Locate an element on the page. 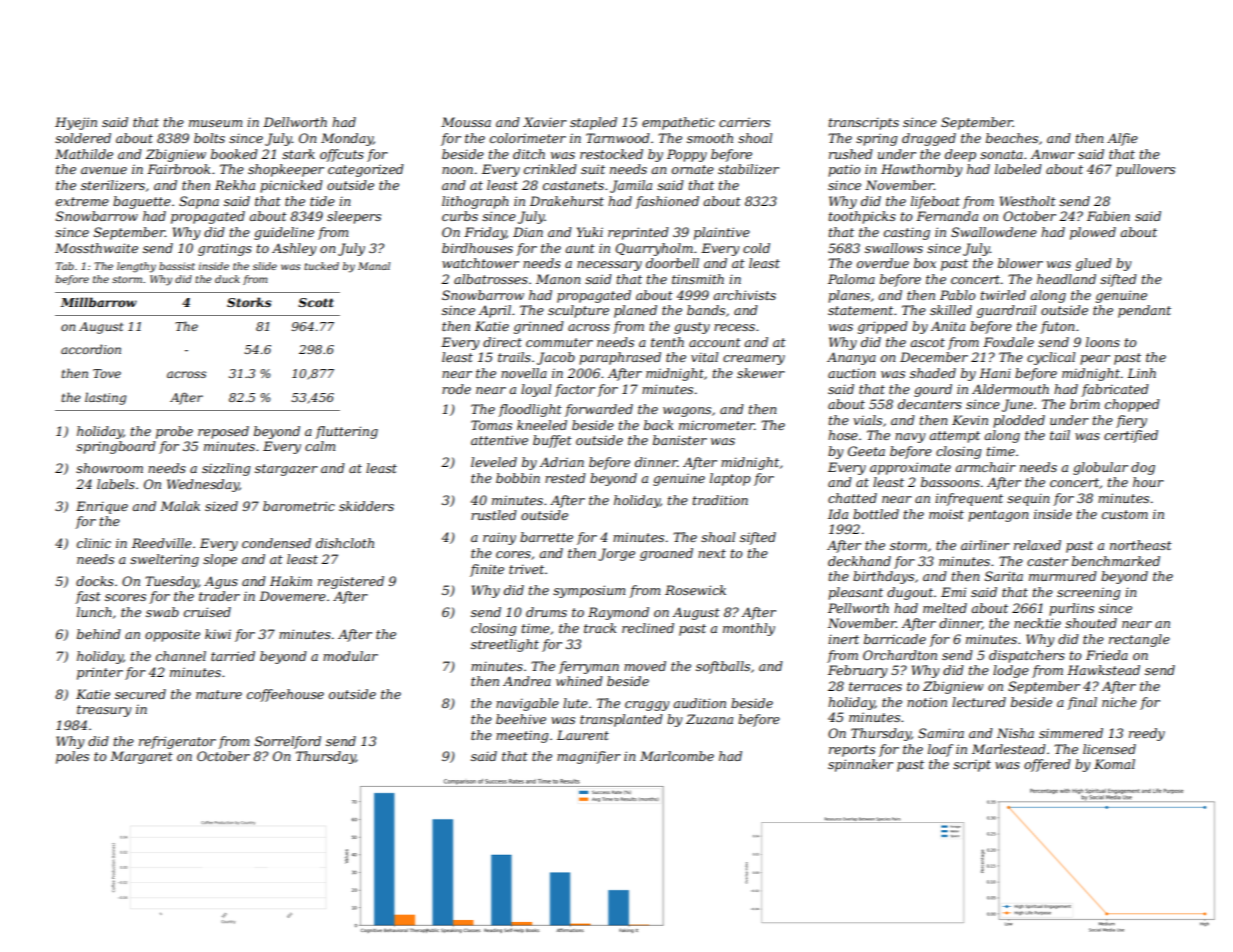 The width and height of the image is (1233, 952). overdue is located at coordinates (883, 263).
